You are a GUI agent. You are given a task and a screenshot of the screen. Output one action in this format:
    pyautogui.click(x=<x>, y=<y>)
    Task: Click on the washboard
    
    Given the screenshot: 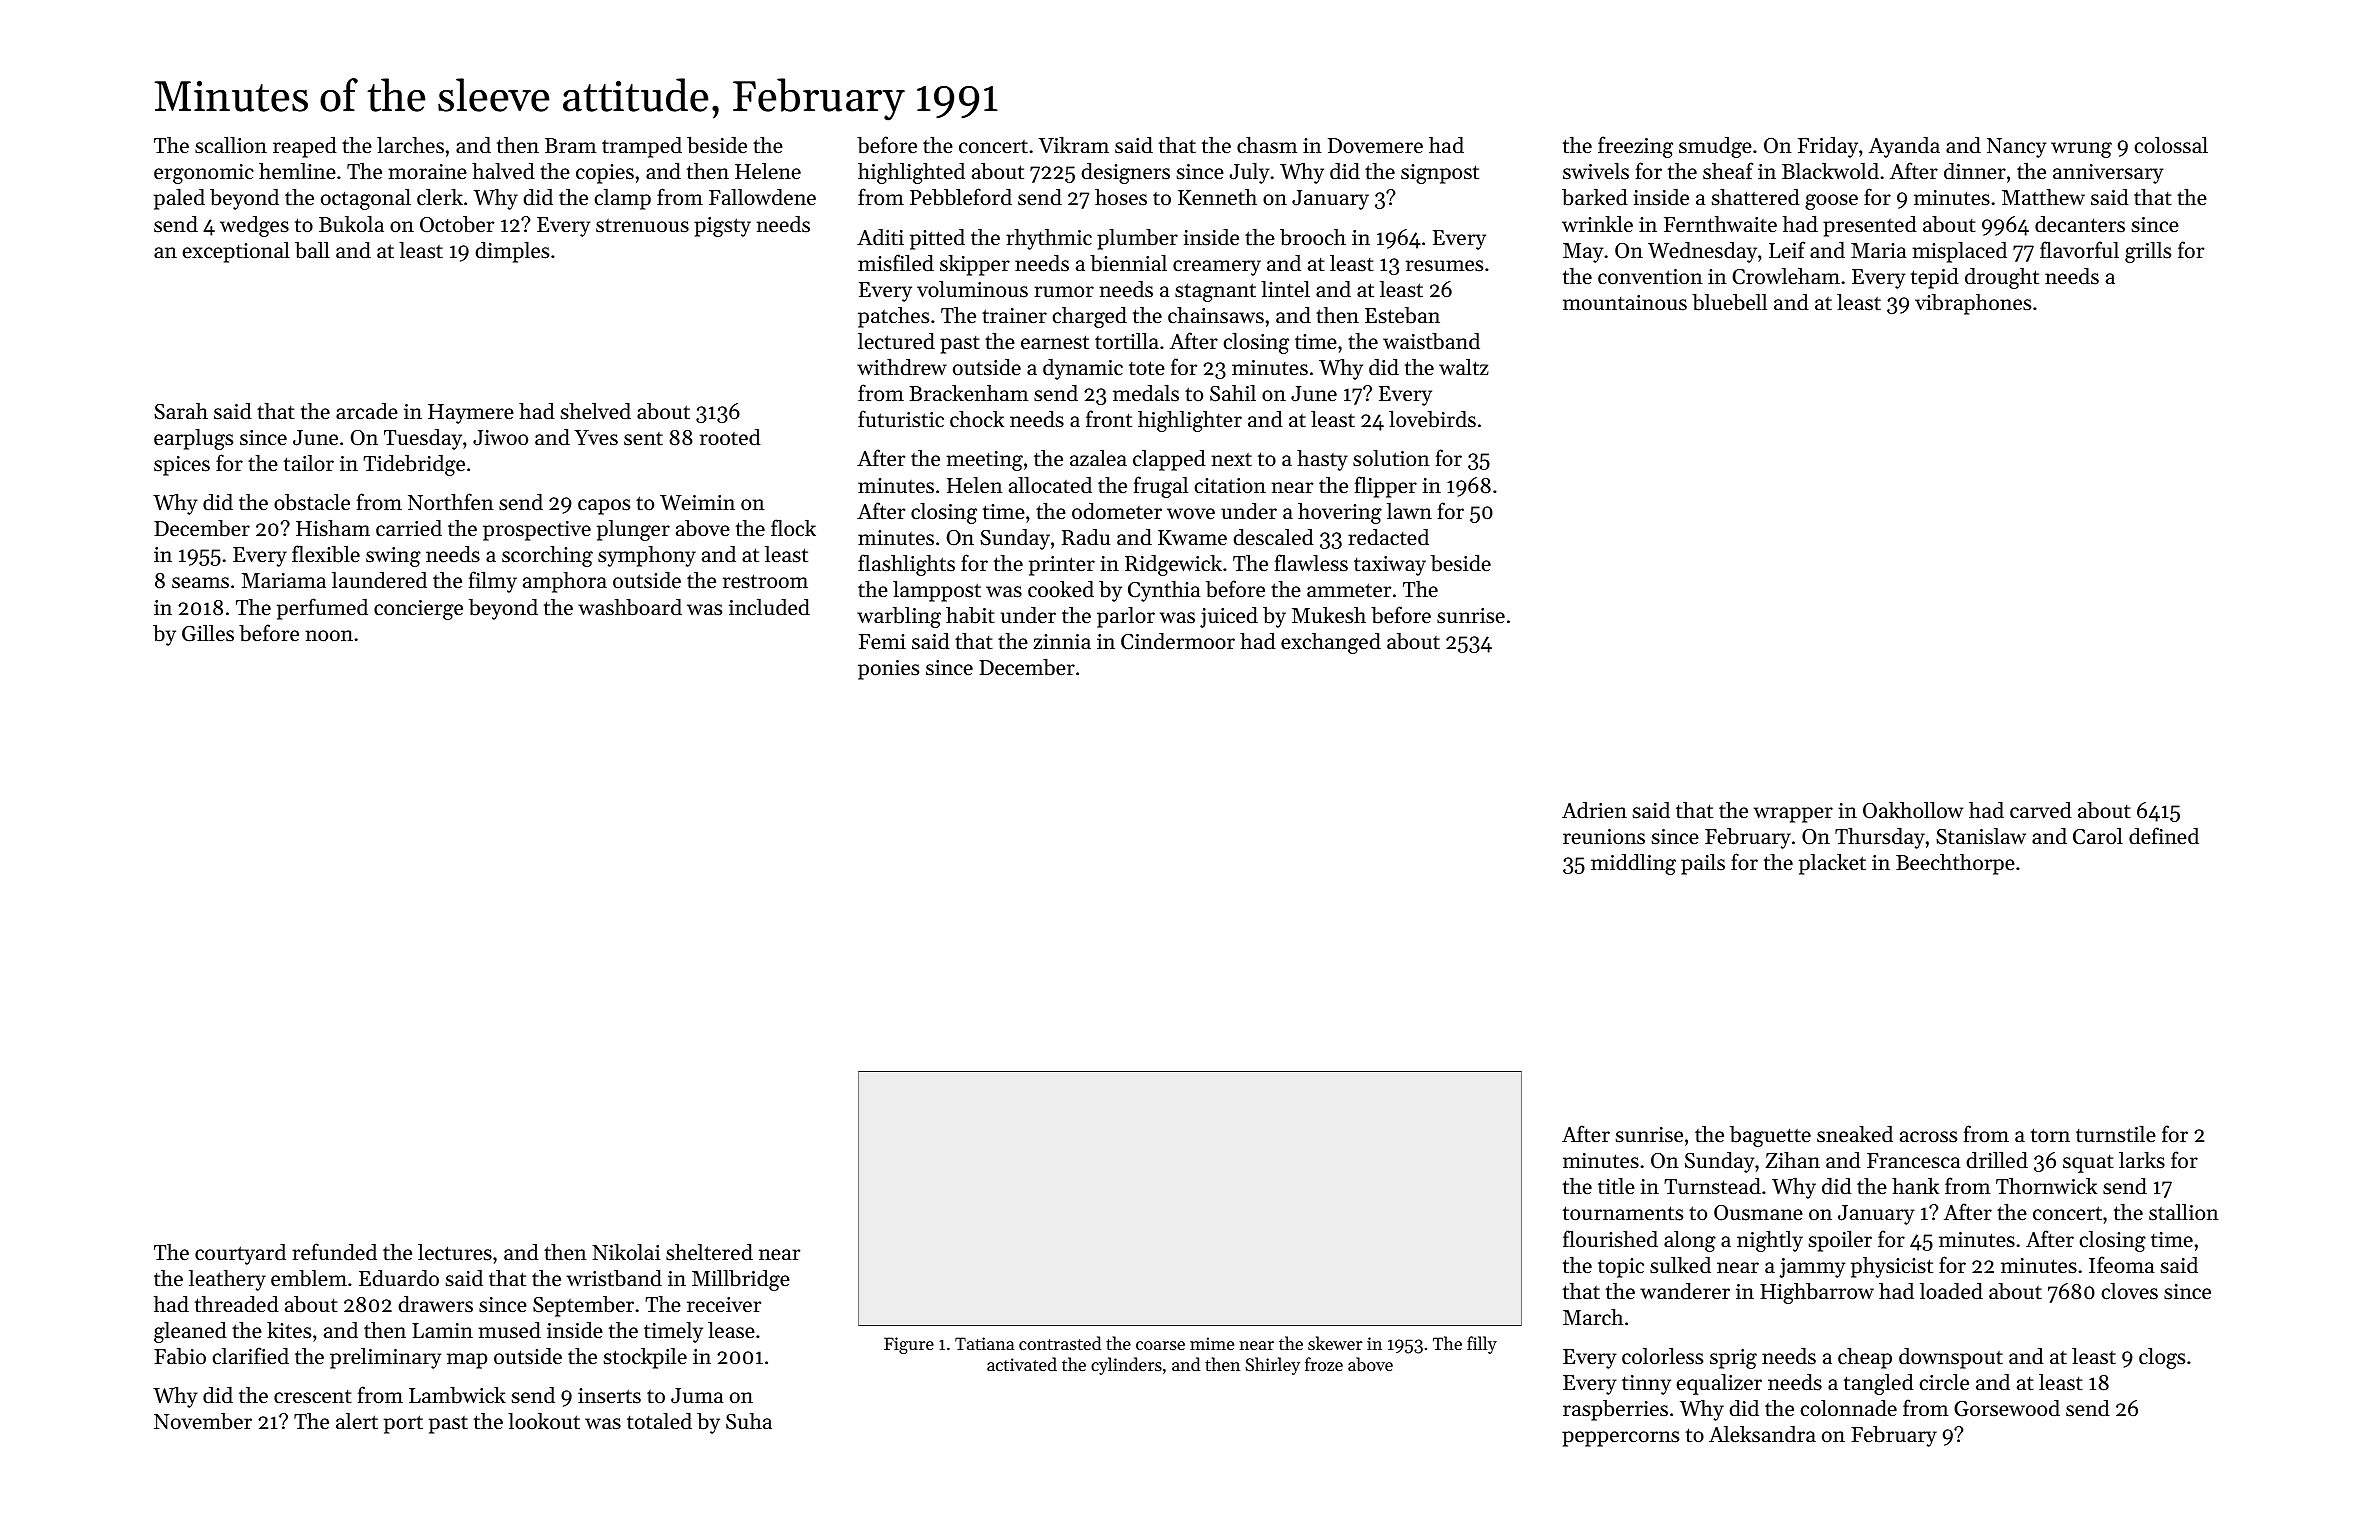 What is the action you would take?
    pyautogui.click(x=630, y=607)
